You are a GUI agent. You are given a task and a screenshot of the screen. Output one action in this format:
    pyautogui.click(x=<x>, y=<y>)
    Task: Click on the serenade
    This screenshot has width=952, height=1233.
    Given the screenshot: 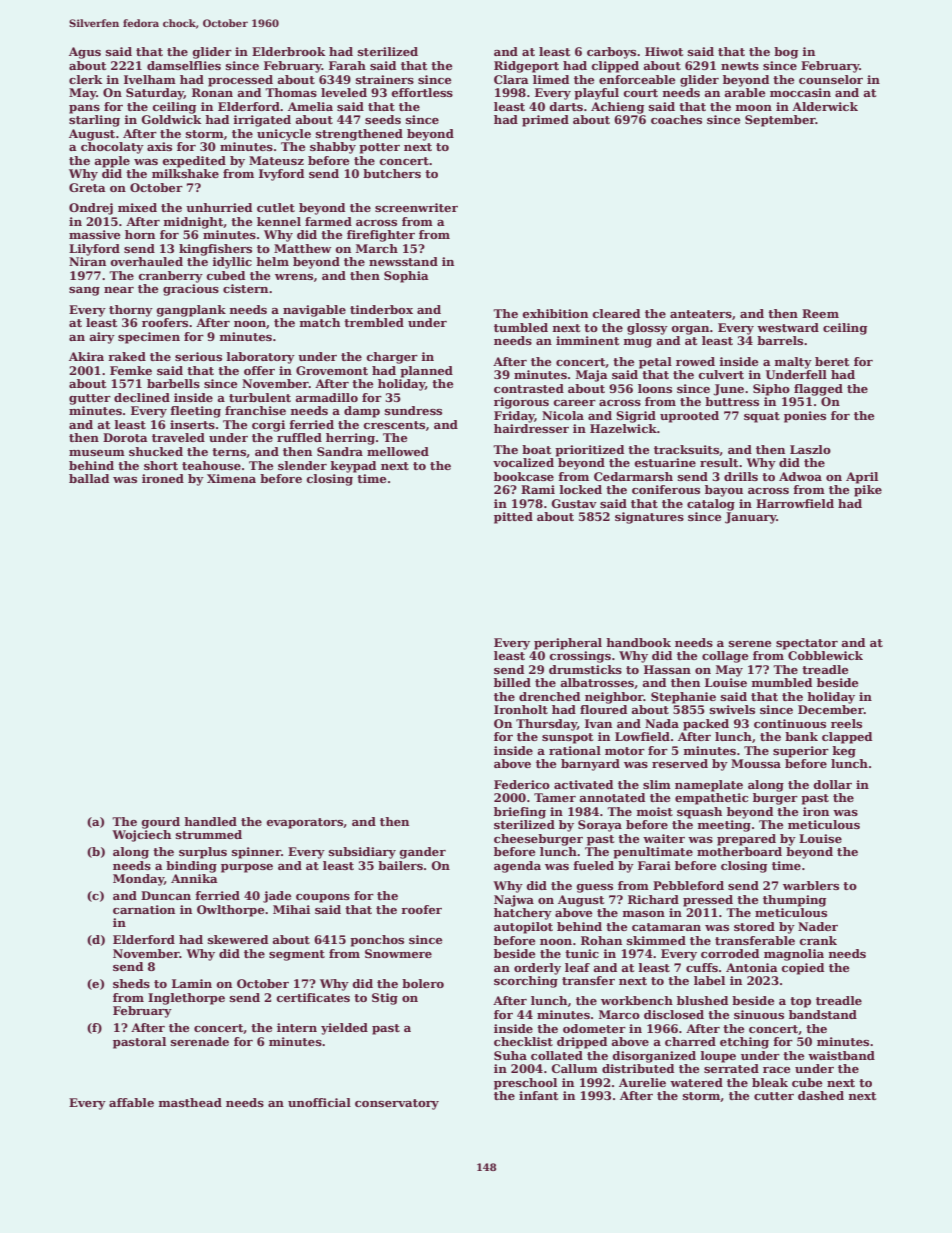 What is the action you would take?
    pyautogui.click(x=200, y=1041)
